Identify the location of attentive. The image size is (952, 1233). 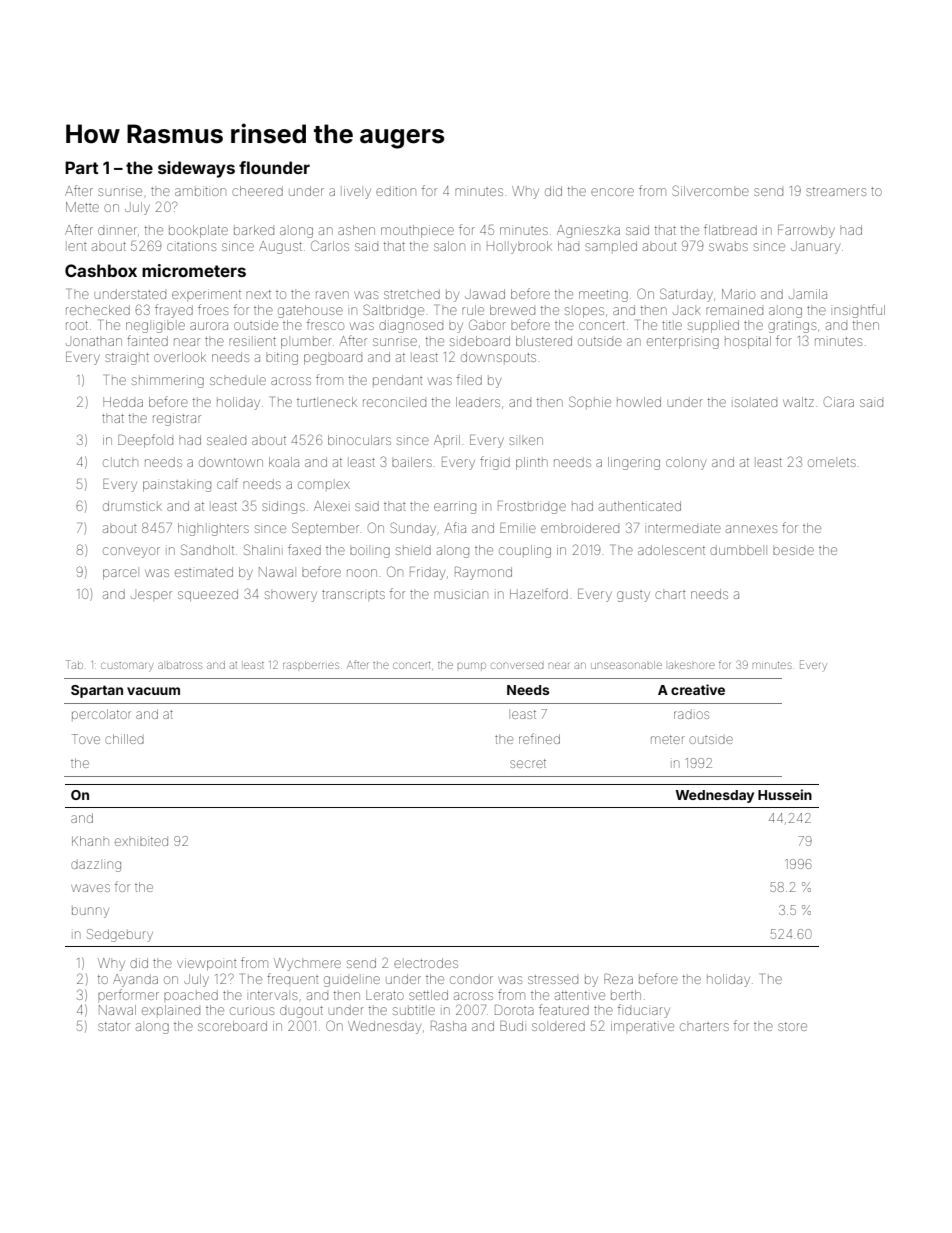
(580, 995).
